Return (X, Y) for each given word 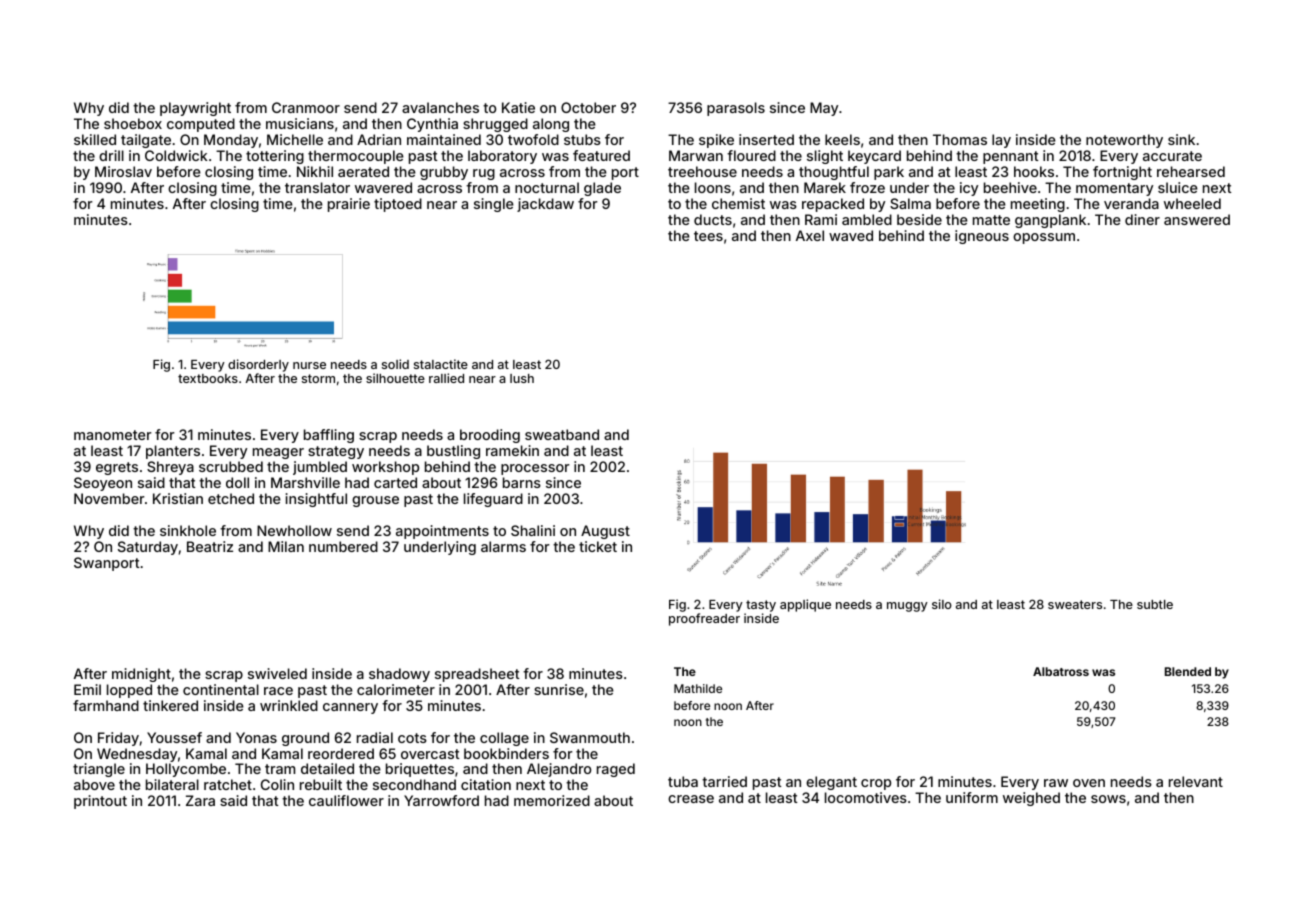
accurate (1172, 156)
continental (221, 689)
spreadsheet (477, 675)
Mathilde (698, 688)
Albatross (1061, 671)
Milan (286, 546)
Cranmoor (306, 107)
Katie (518, 107)
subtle (1155, 604)
